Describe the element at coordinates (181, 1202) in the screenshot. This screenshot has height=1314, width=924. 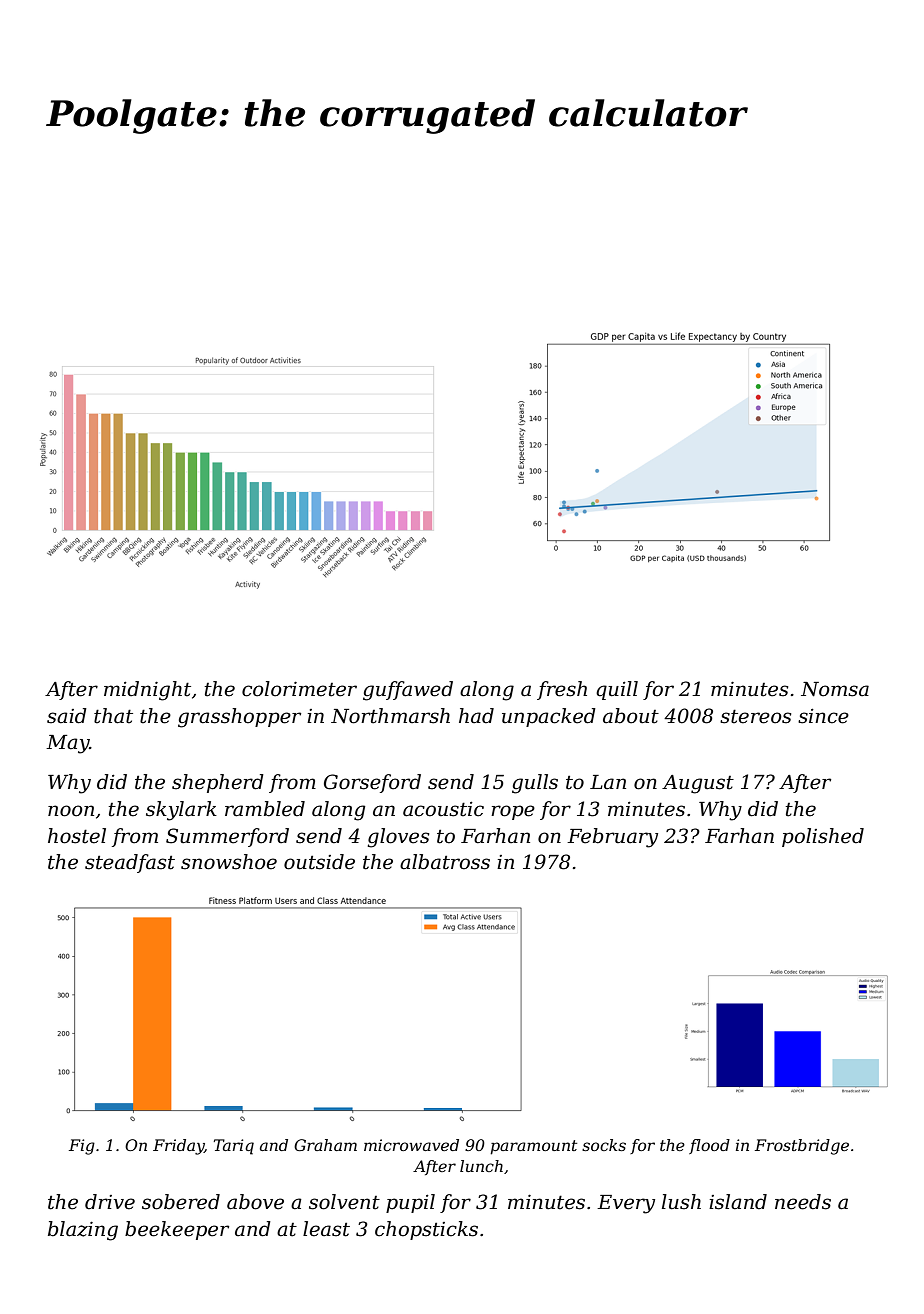
I see `sobered` at that location.
